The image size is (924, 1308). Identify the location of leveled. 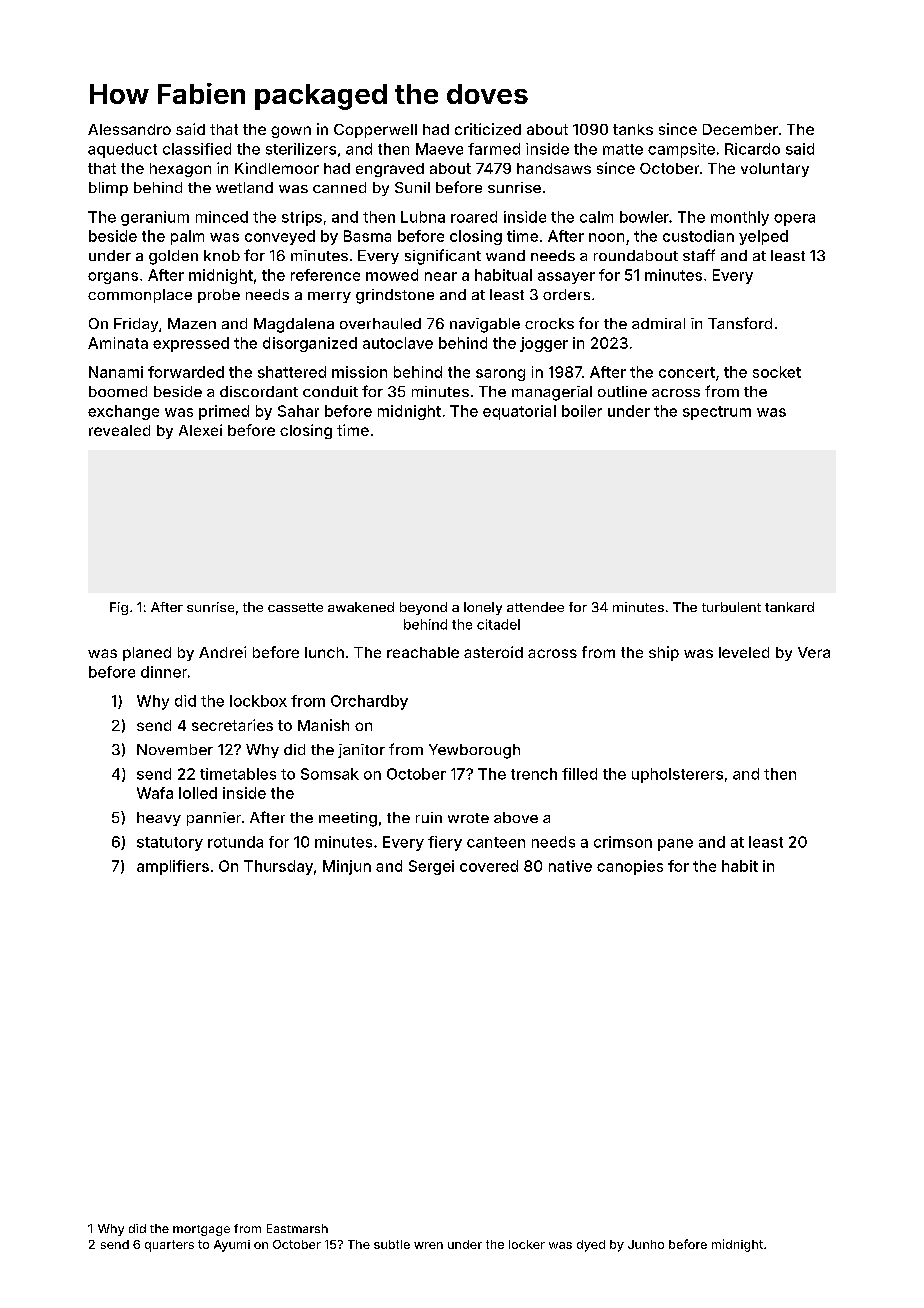
(744, 652).
